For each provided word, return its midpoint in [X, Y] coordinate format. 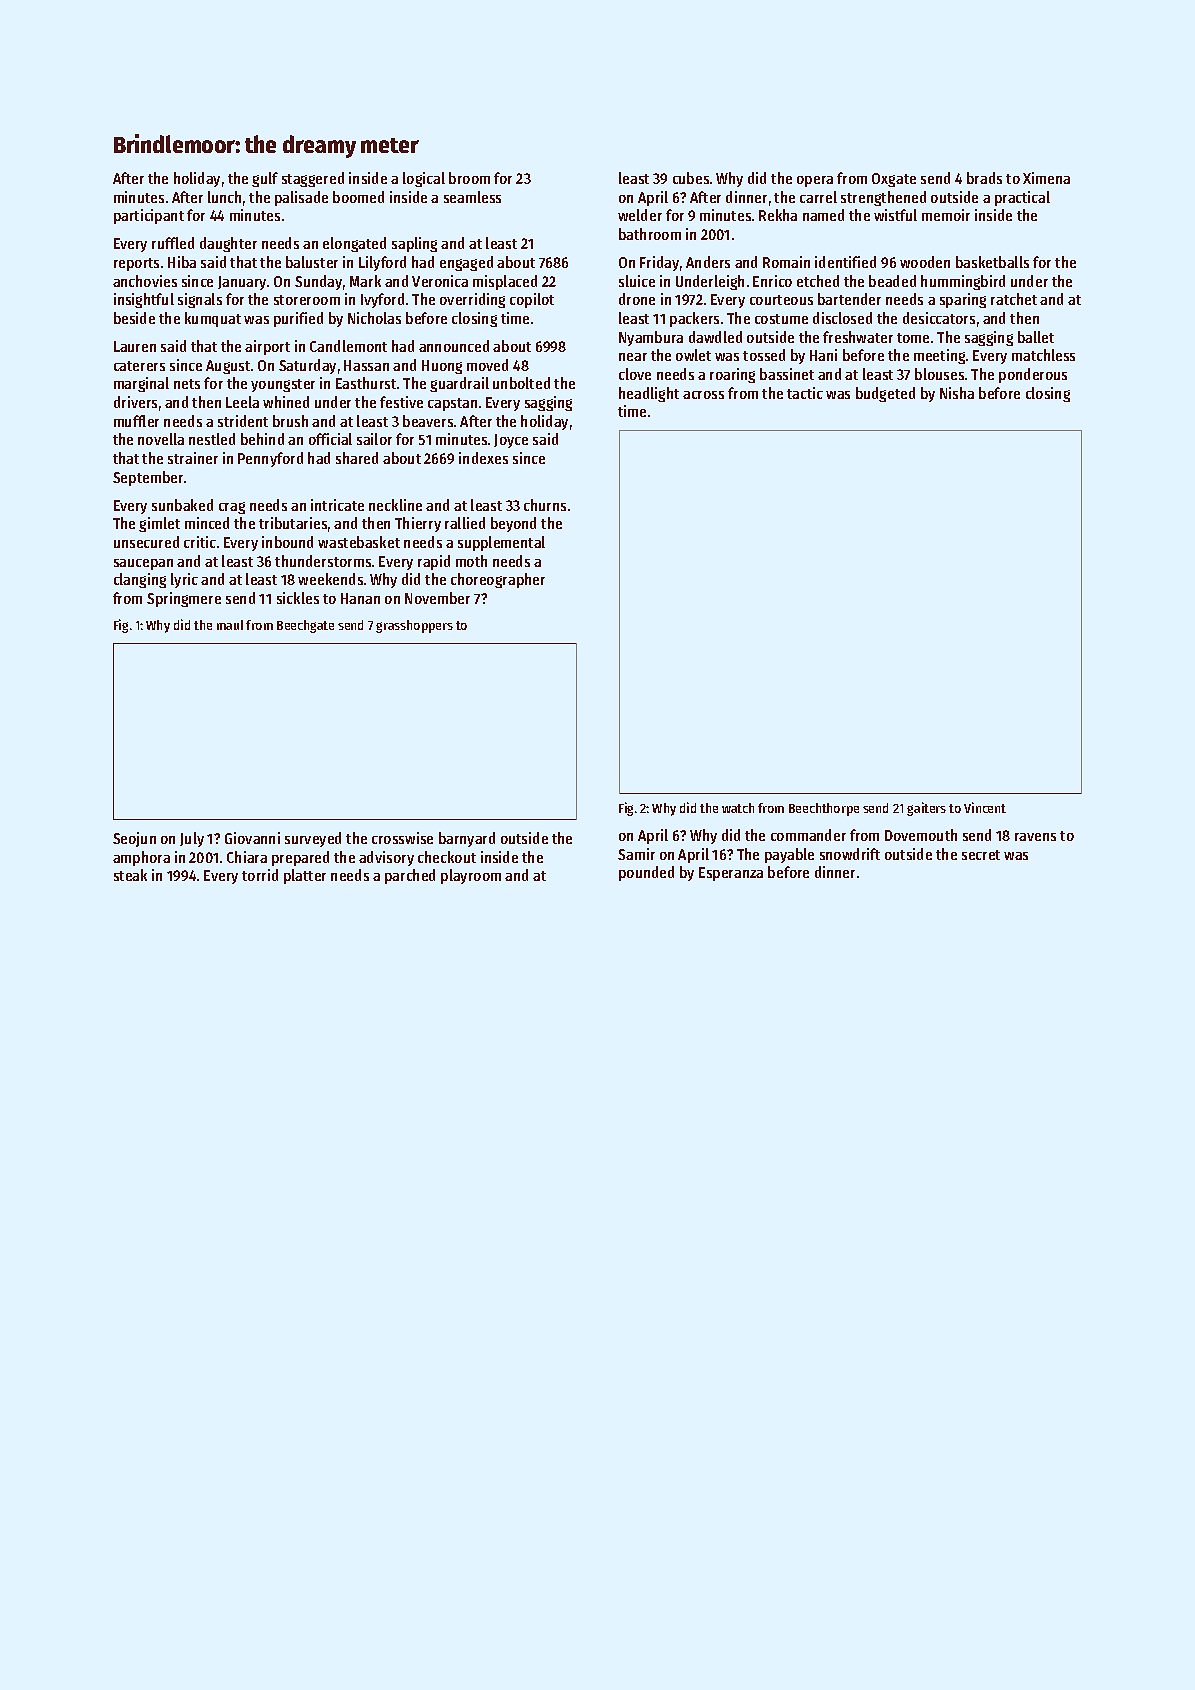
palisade [301, 198]
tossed [764, 355]
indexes [483, 458]
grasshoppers [414, 626]
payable [789, 855]
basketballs [992, 262]
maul [230, 625]
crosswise [402, 838]
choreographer [498, 580]
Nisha [957, 393]
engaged [466, 263]
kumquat [213, 319]
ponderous [1033, 375]
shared [357, 458]
